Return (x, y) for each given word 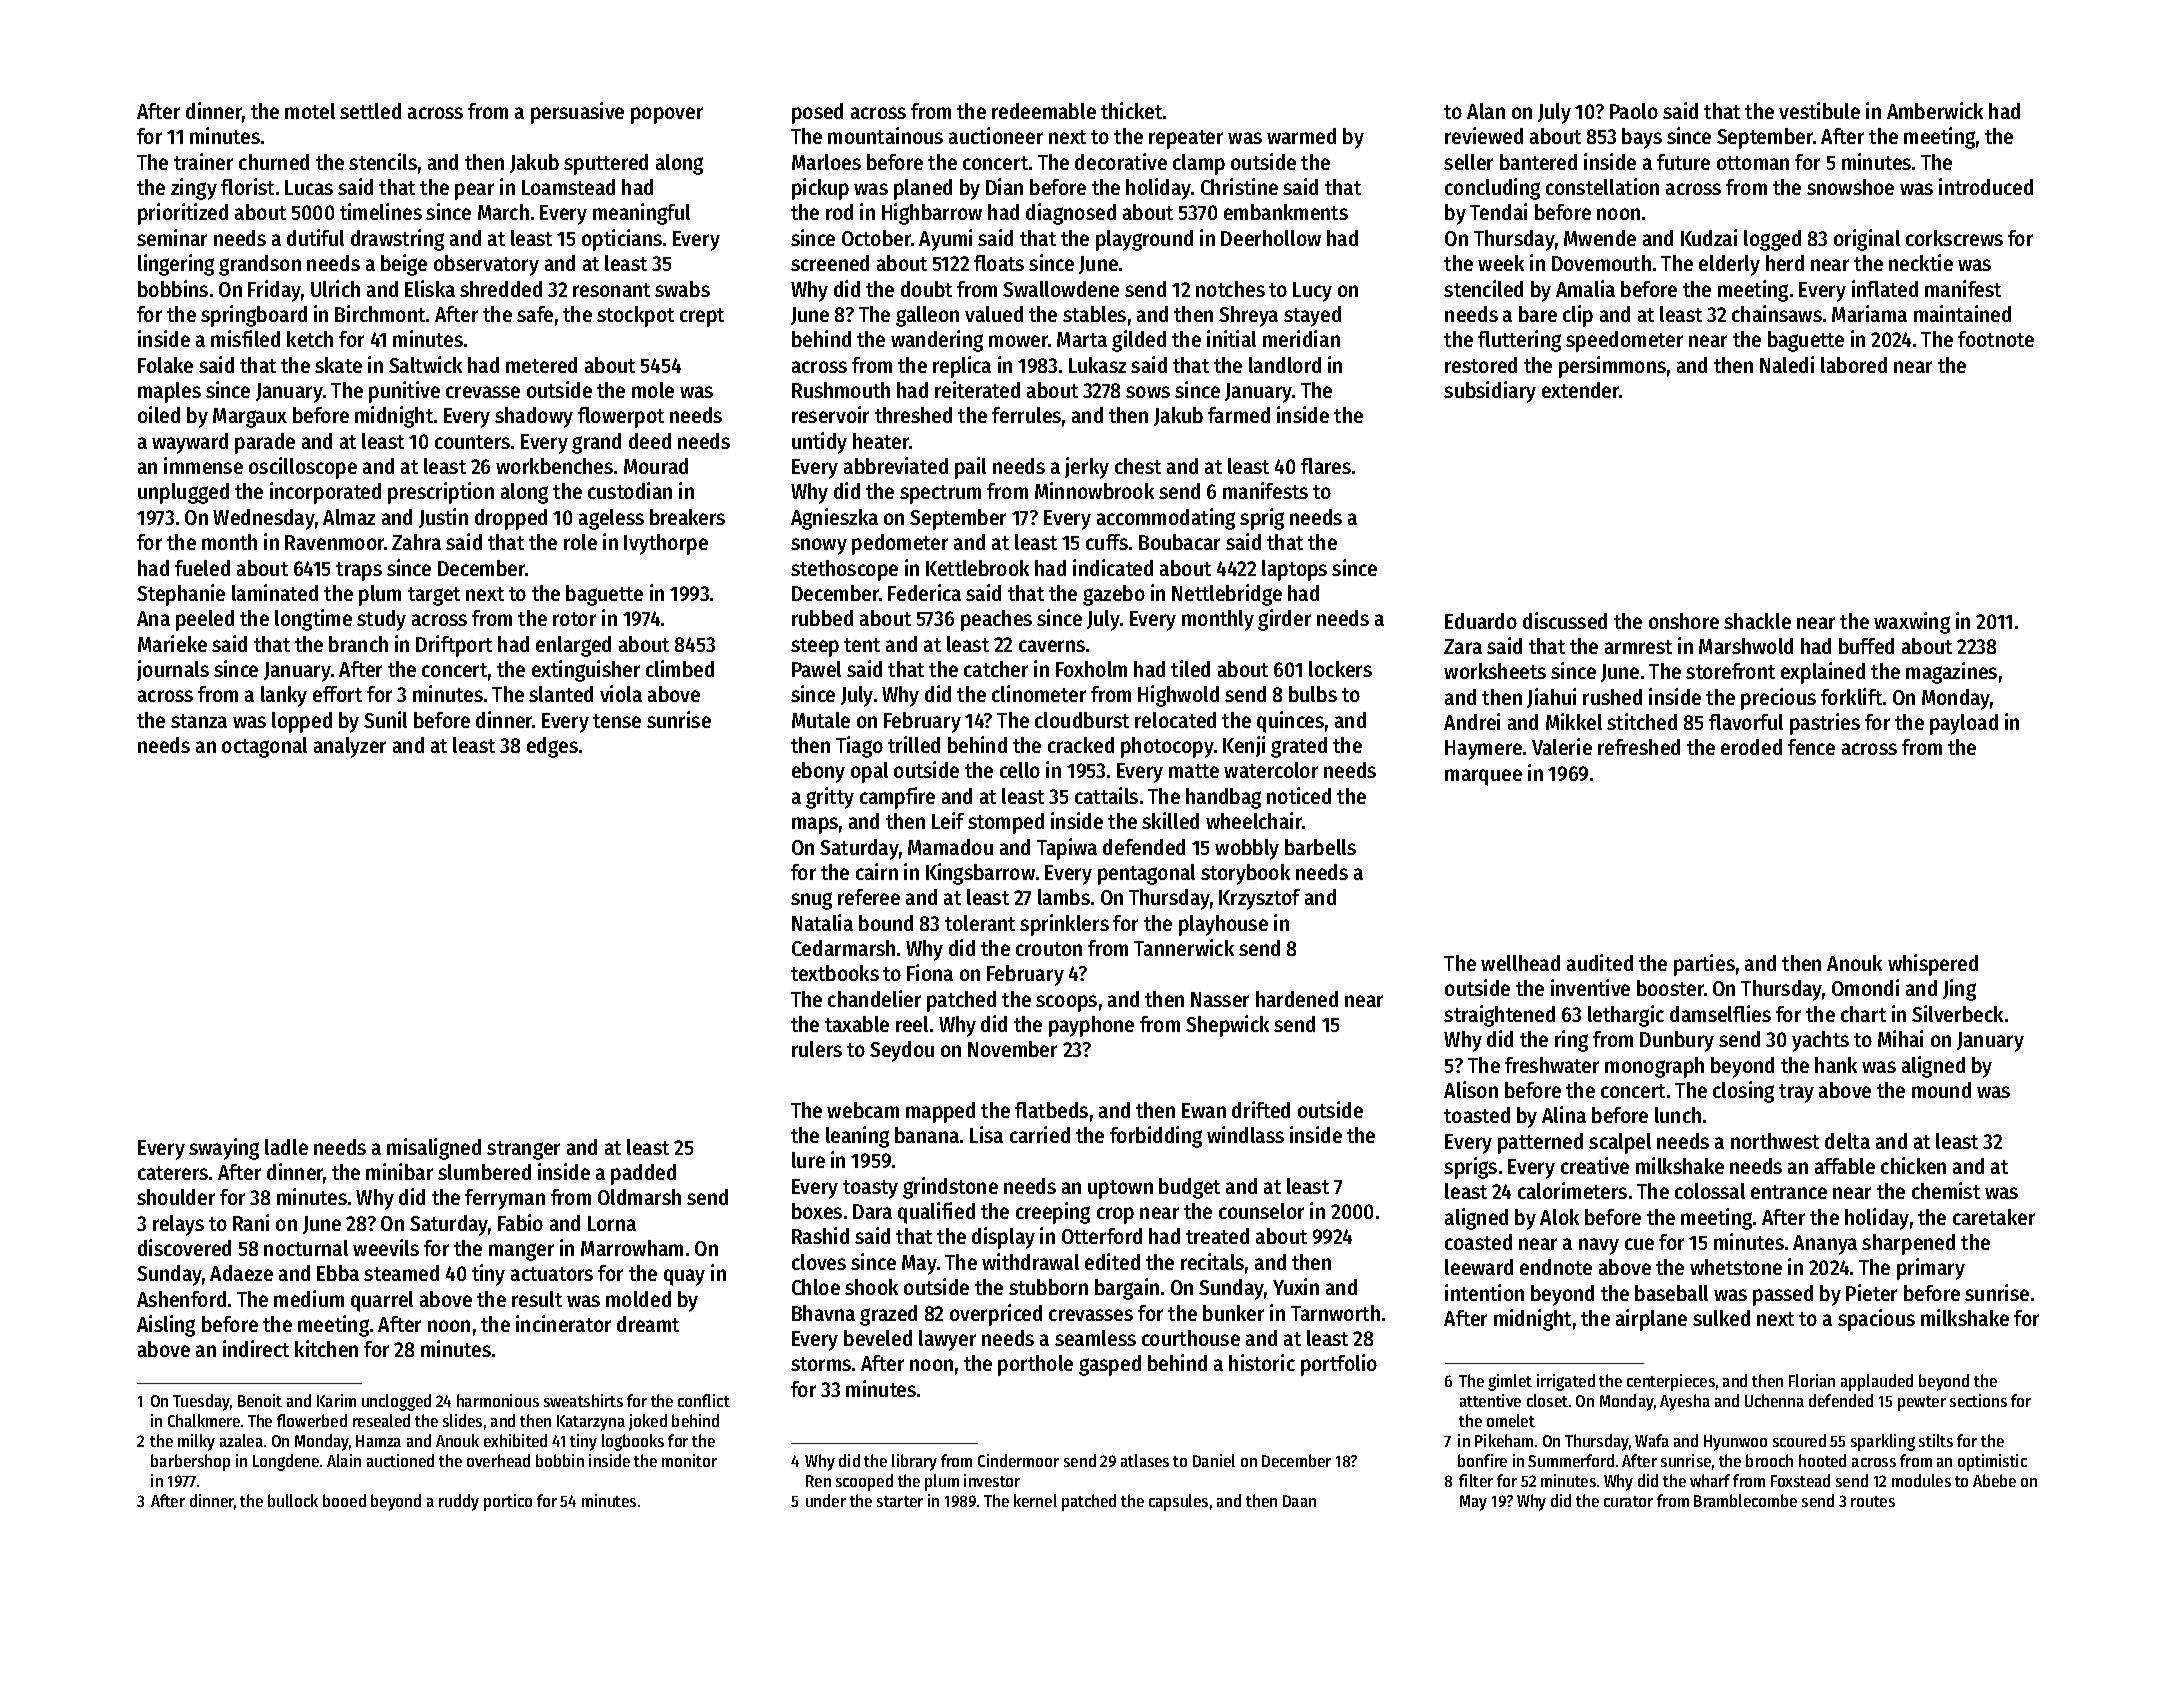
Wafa (1652, 1440)
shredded (501, 289)
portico (508, 1502)
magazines (1951, 673)
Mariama (1869, 313)
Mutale (821, 720)
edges (552, 747)
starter (900, 1501)
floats (999, 263)
